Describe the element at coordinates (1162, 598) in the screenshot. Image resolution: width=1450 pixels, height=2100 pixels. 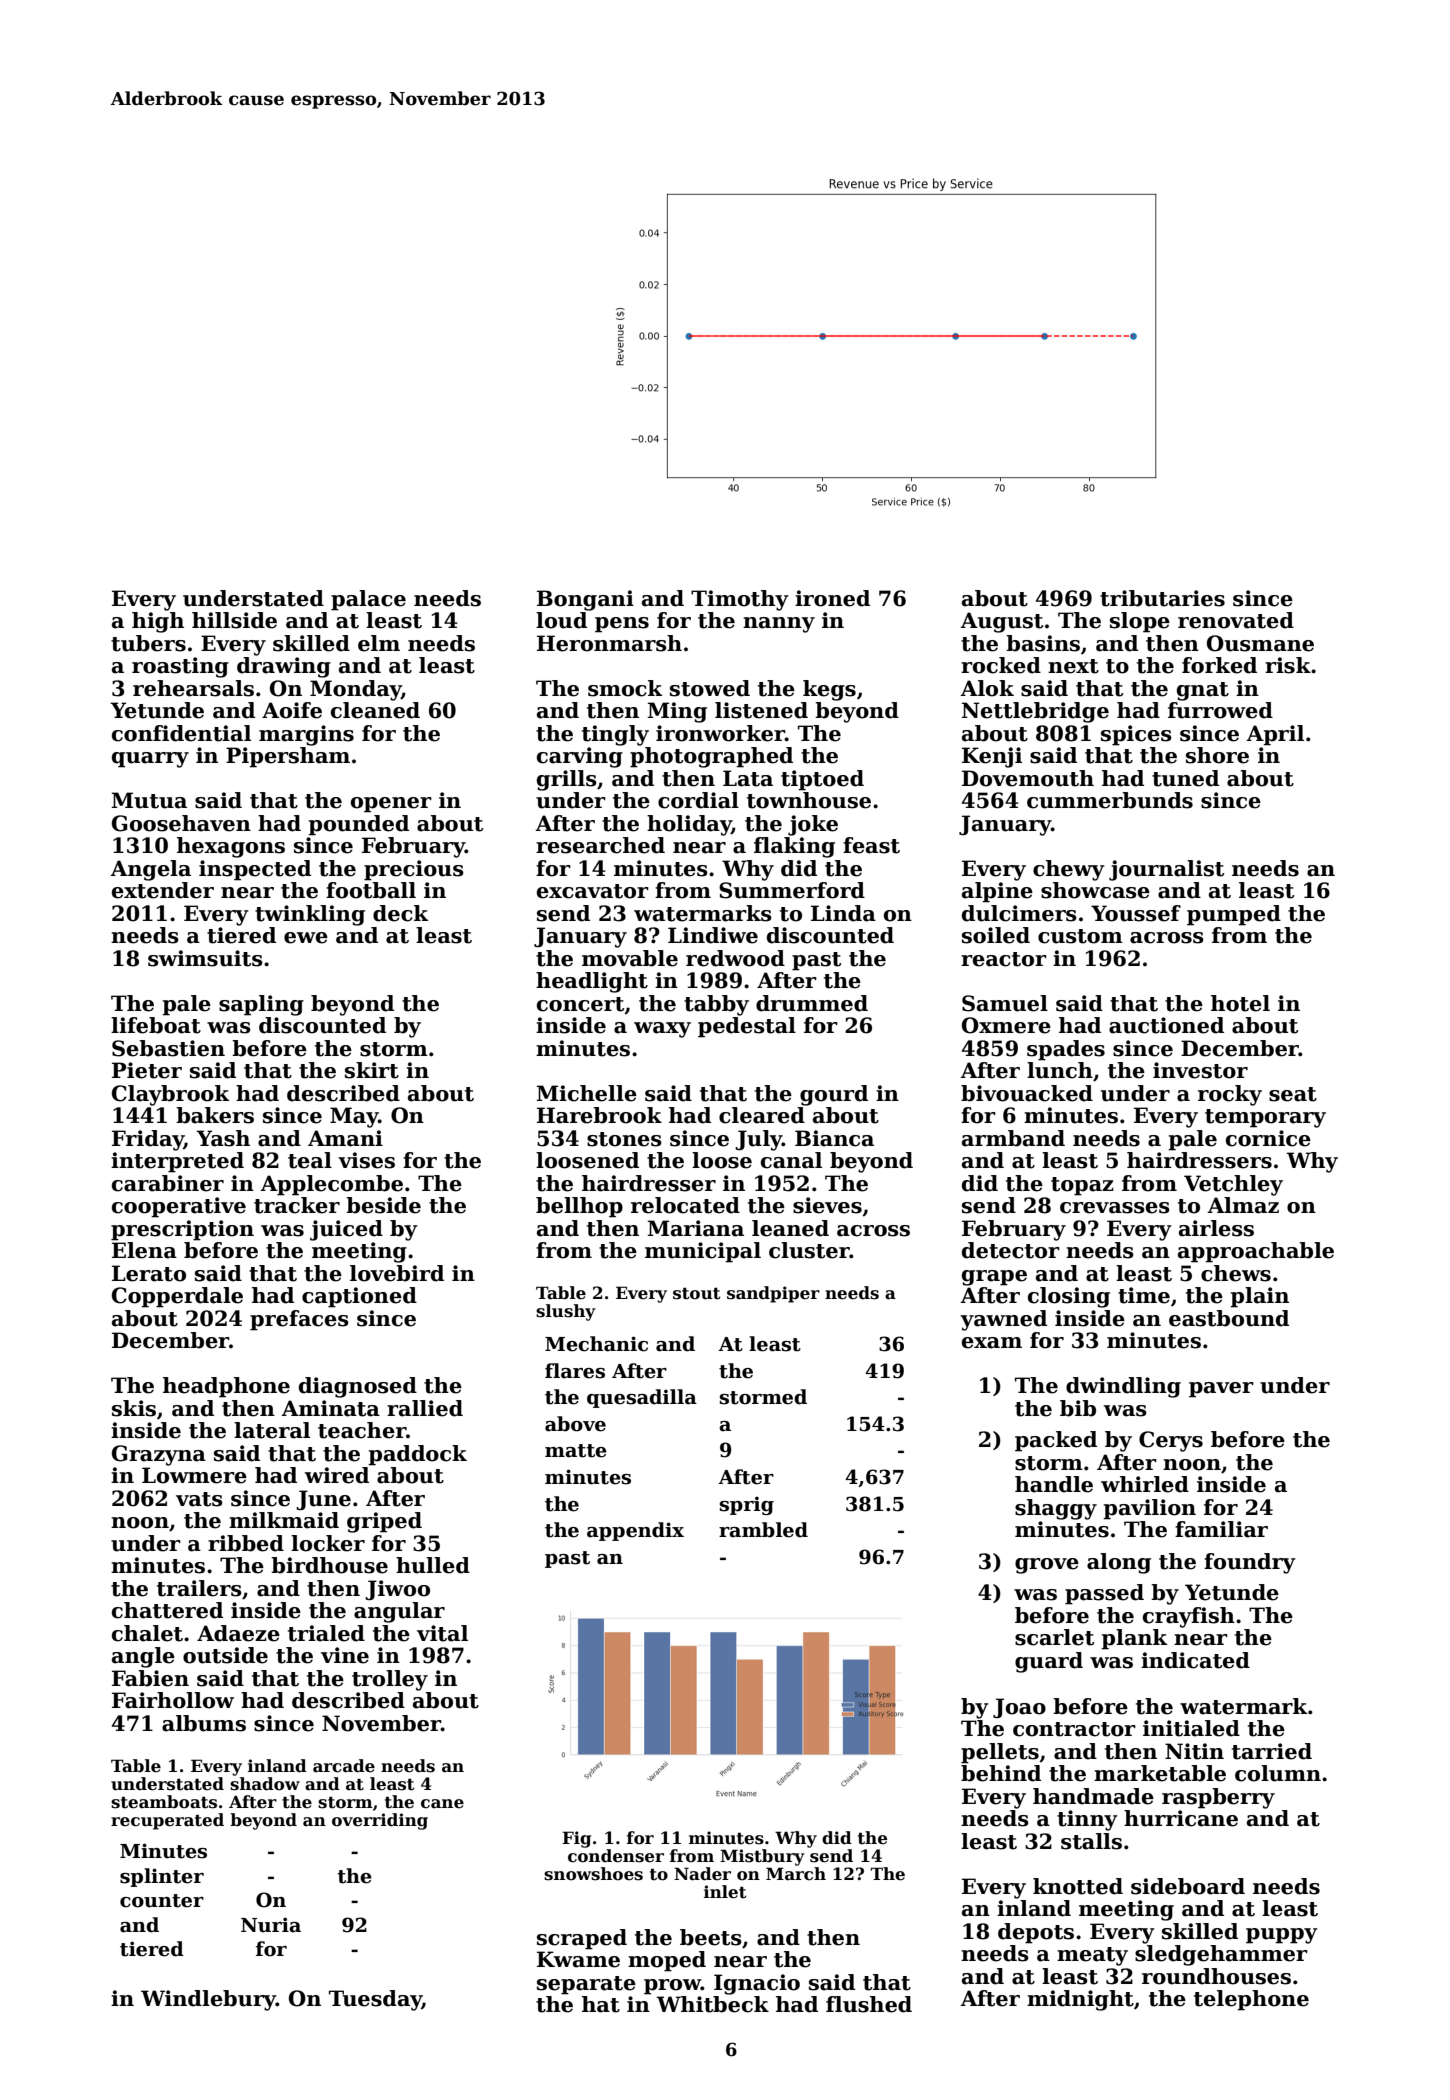
I see `tributaries` at that location.
